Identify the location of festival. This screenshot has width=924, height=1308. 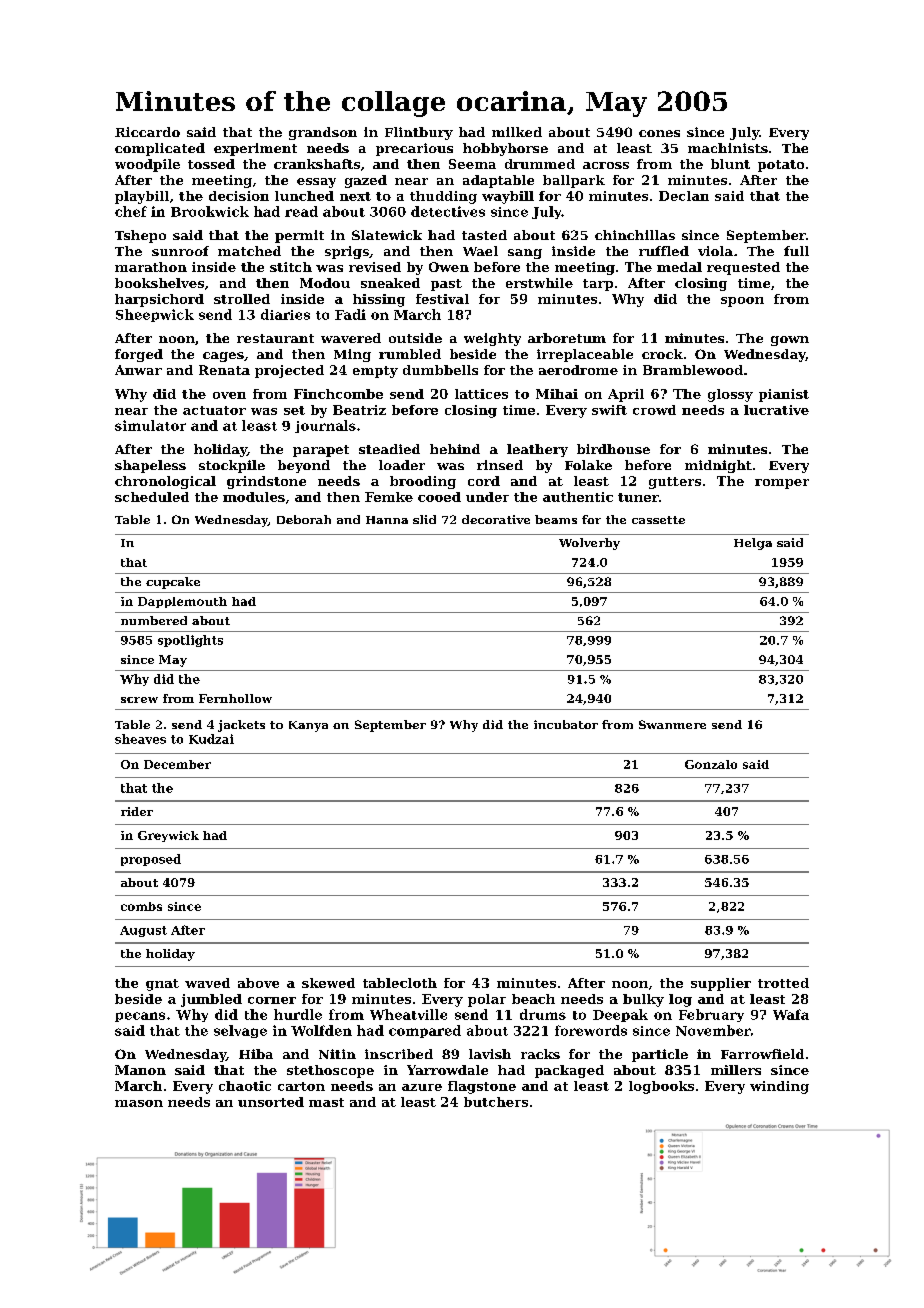
(442, 299).
